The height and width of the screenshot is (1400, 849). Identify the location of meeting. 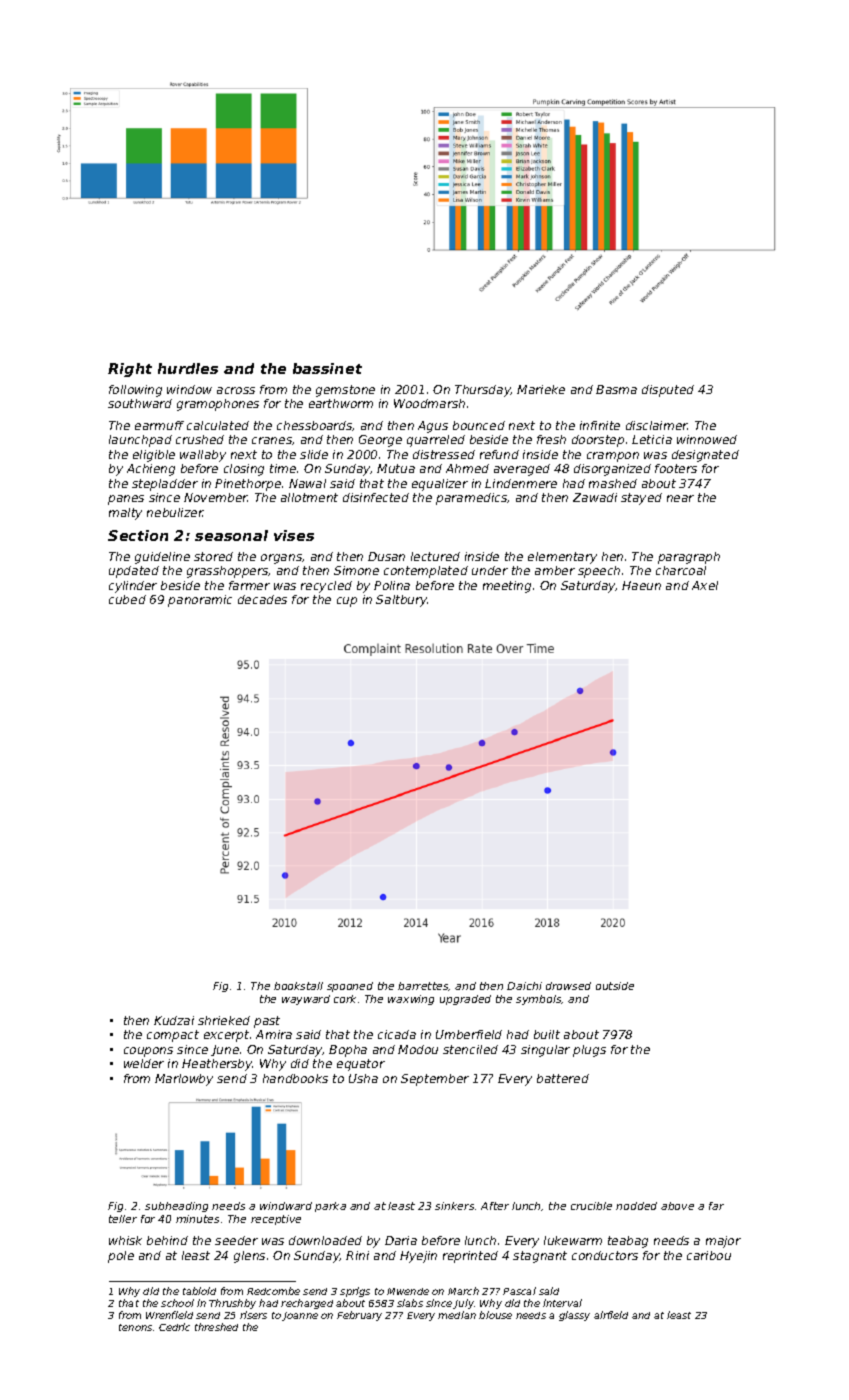
(507, 587).
